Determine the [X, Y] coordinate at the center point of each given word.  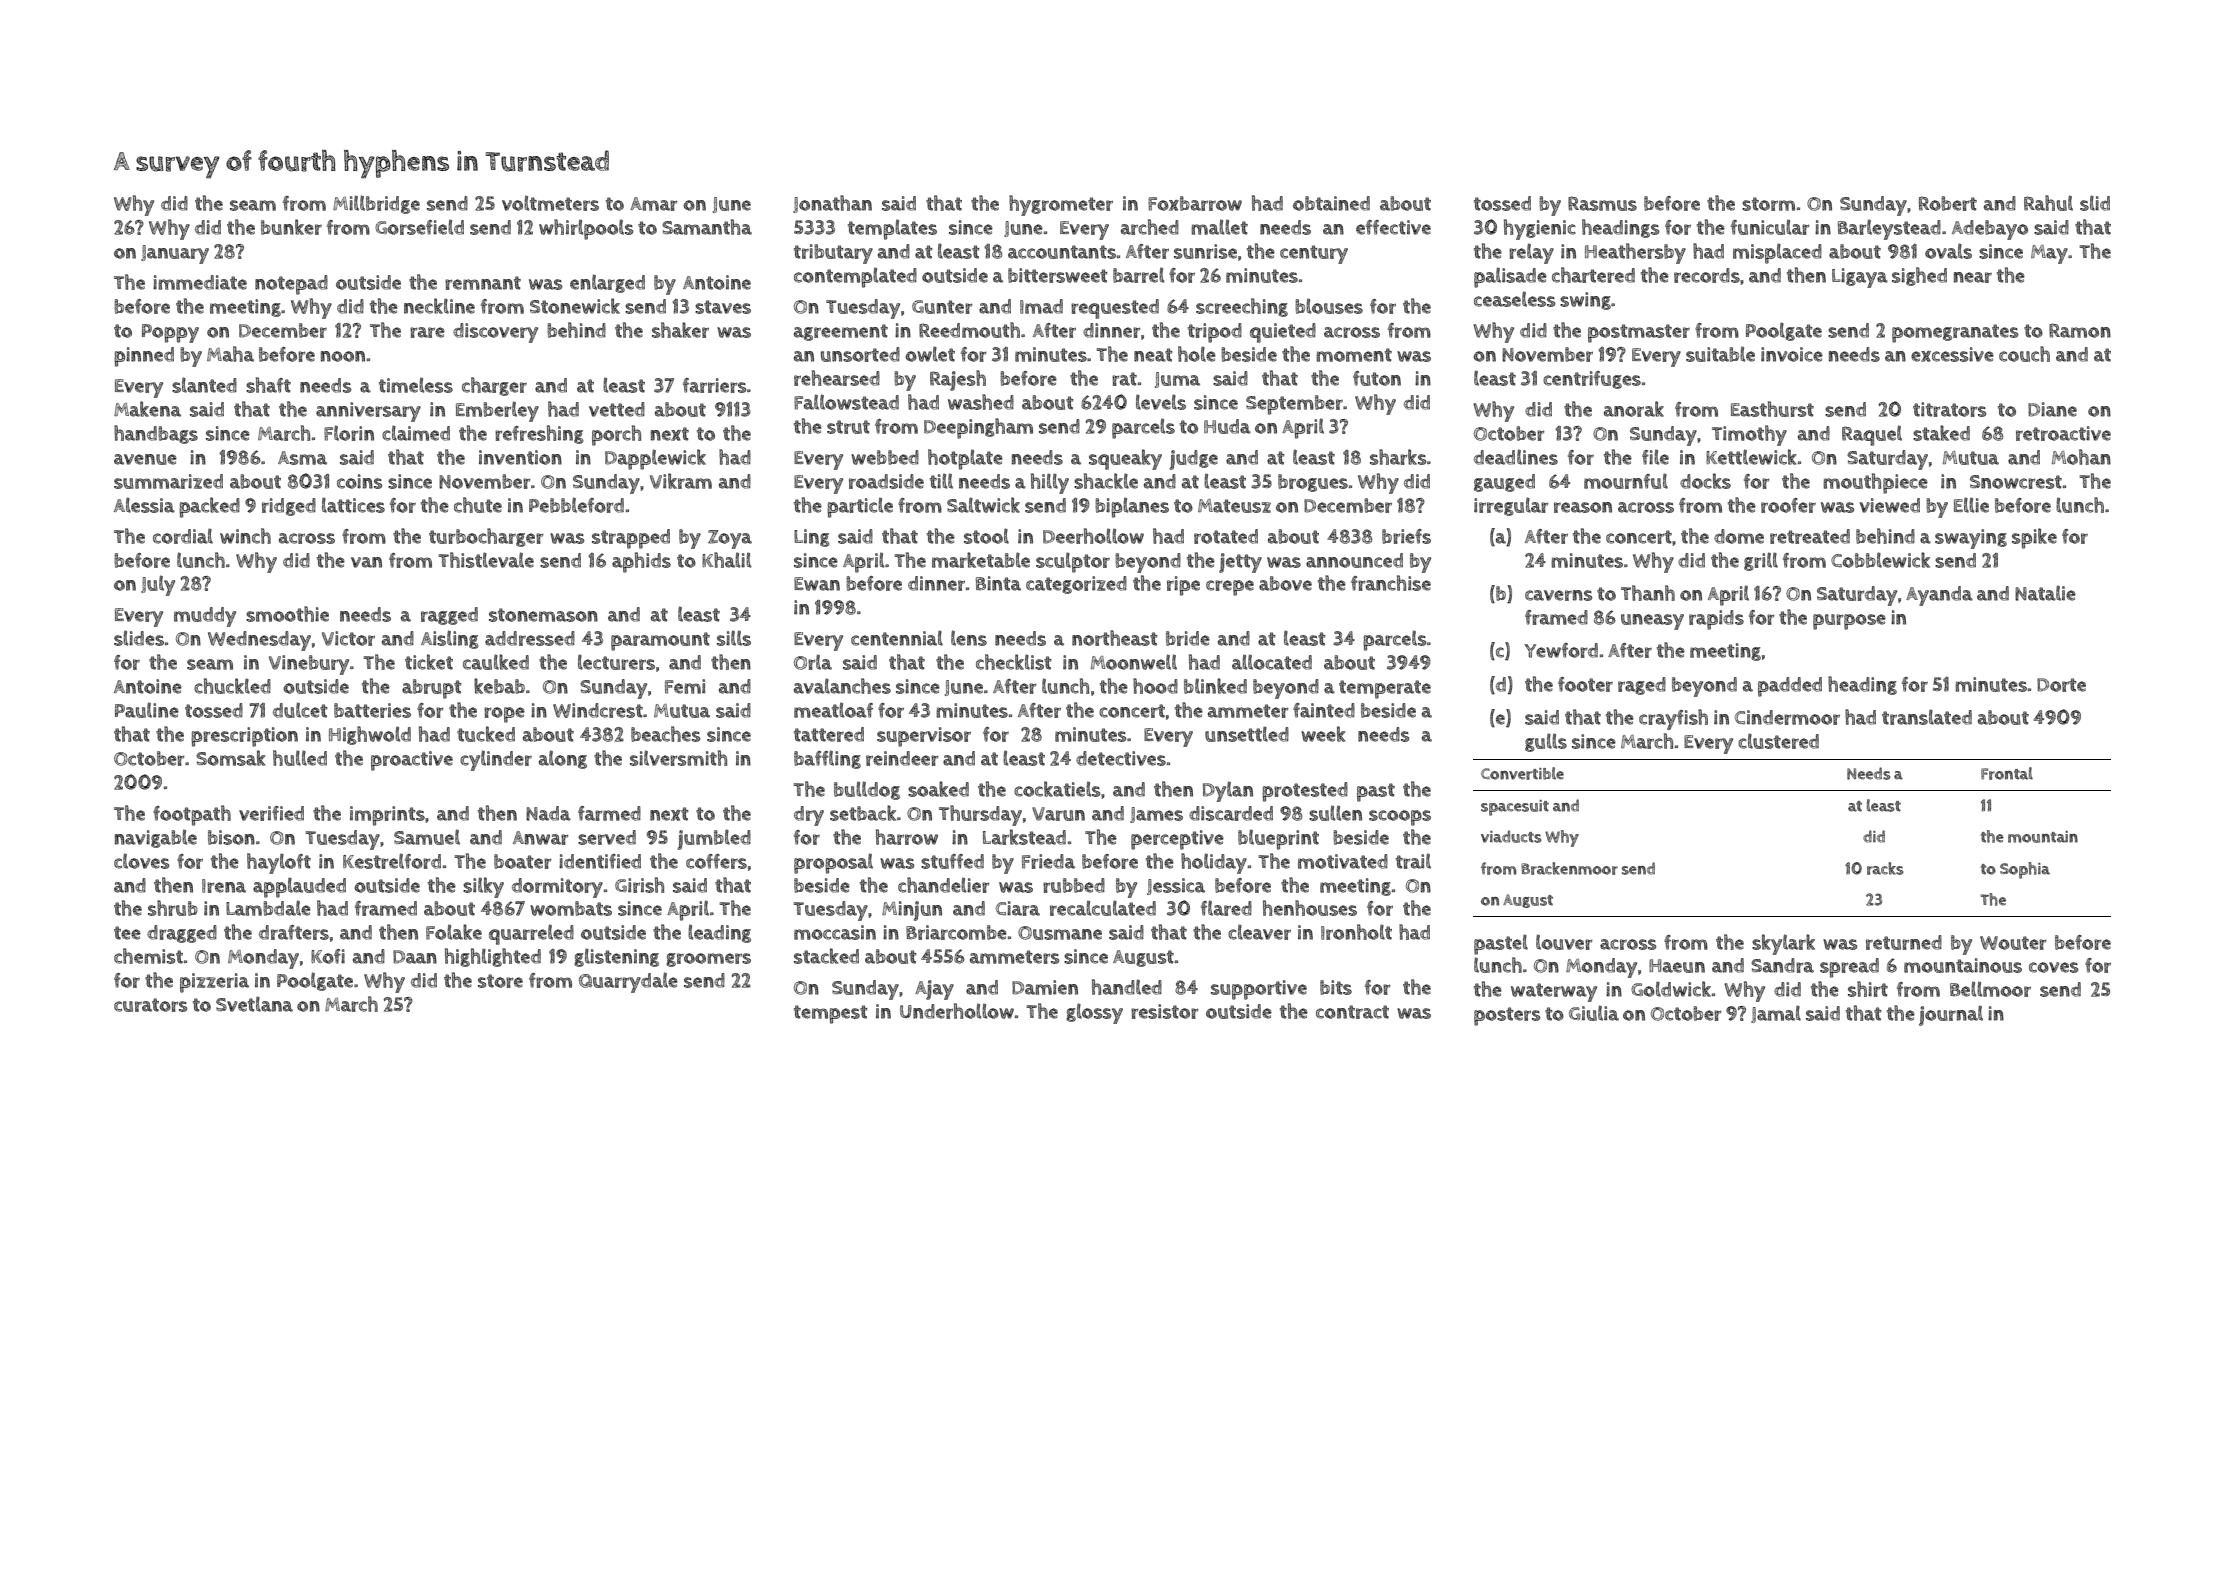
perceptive [1177, 840]
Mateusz [1234, 506]
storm [1768, 204]
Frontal [2007, 773]
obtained [1331, 203]
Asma [302, 458]
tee [127, 933]
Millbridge [376, 204]
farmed [609, 813]
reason [1583, 507]
